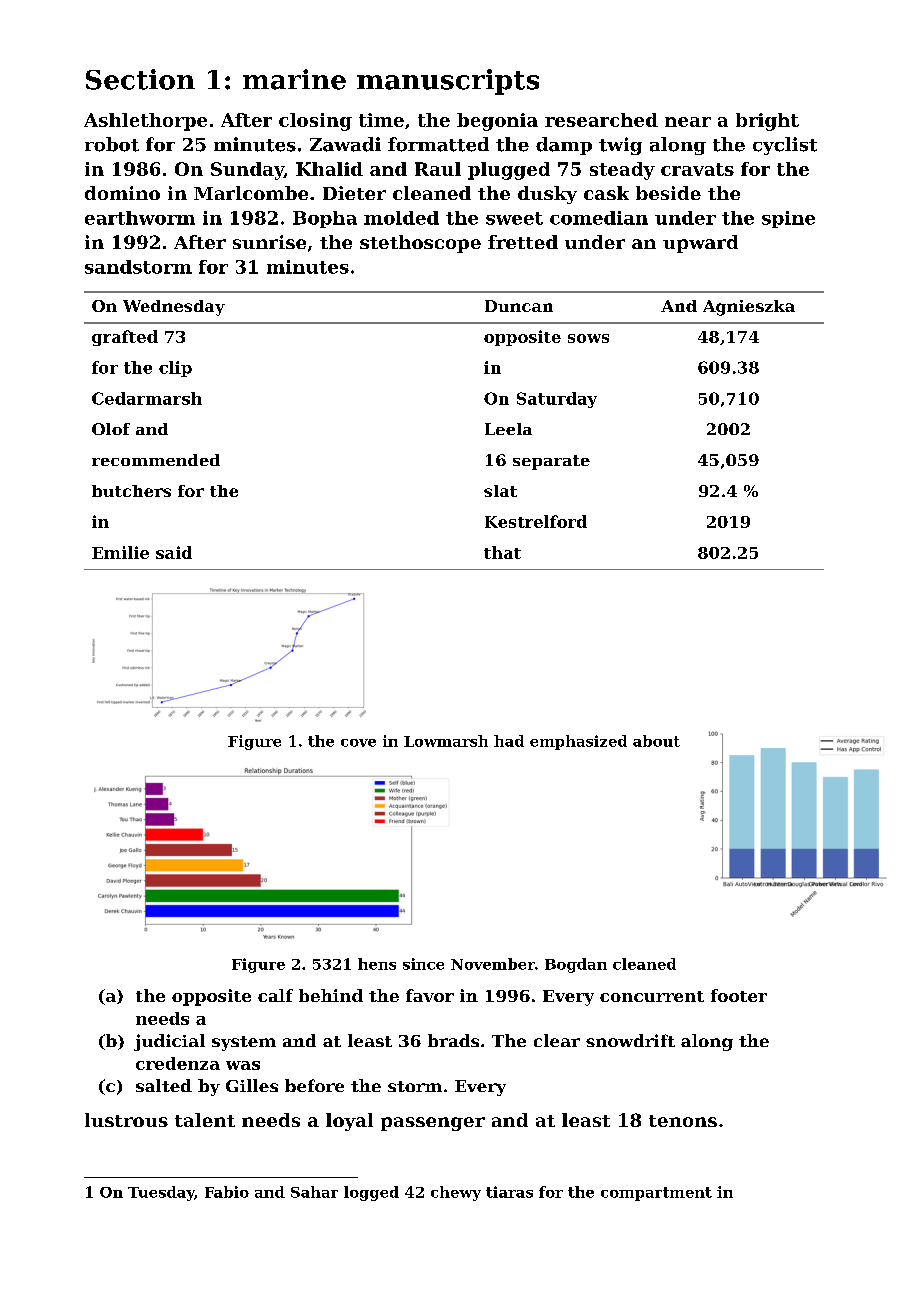  Describe the element at coordinates (358, 743) in the screenshot. I see `cove` at that location.
